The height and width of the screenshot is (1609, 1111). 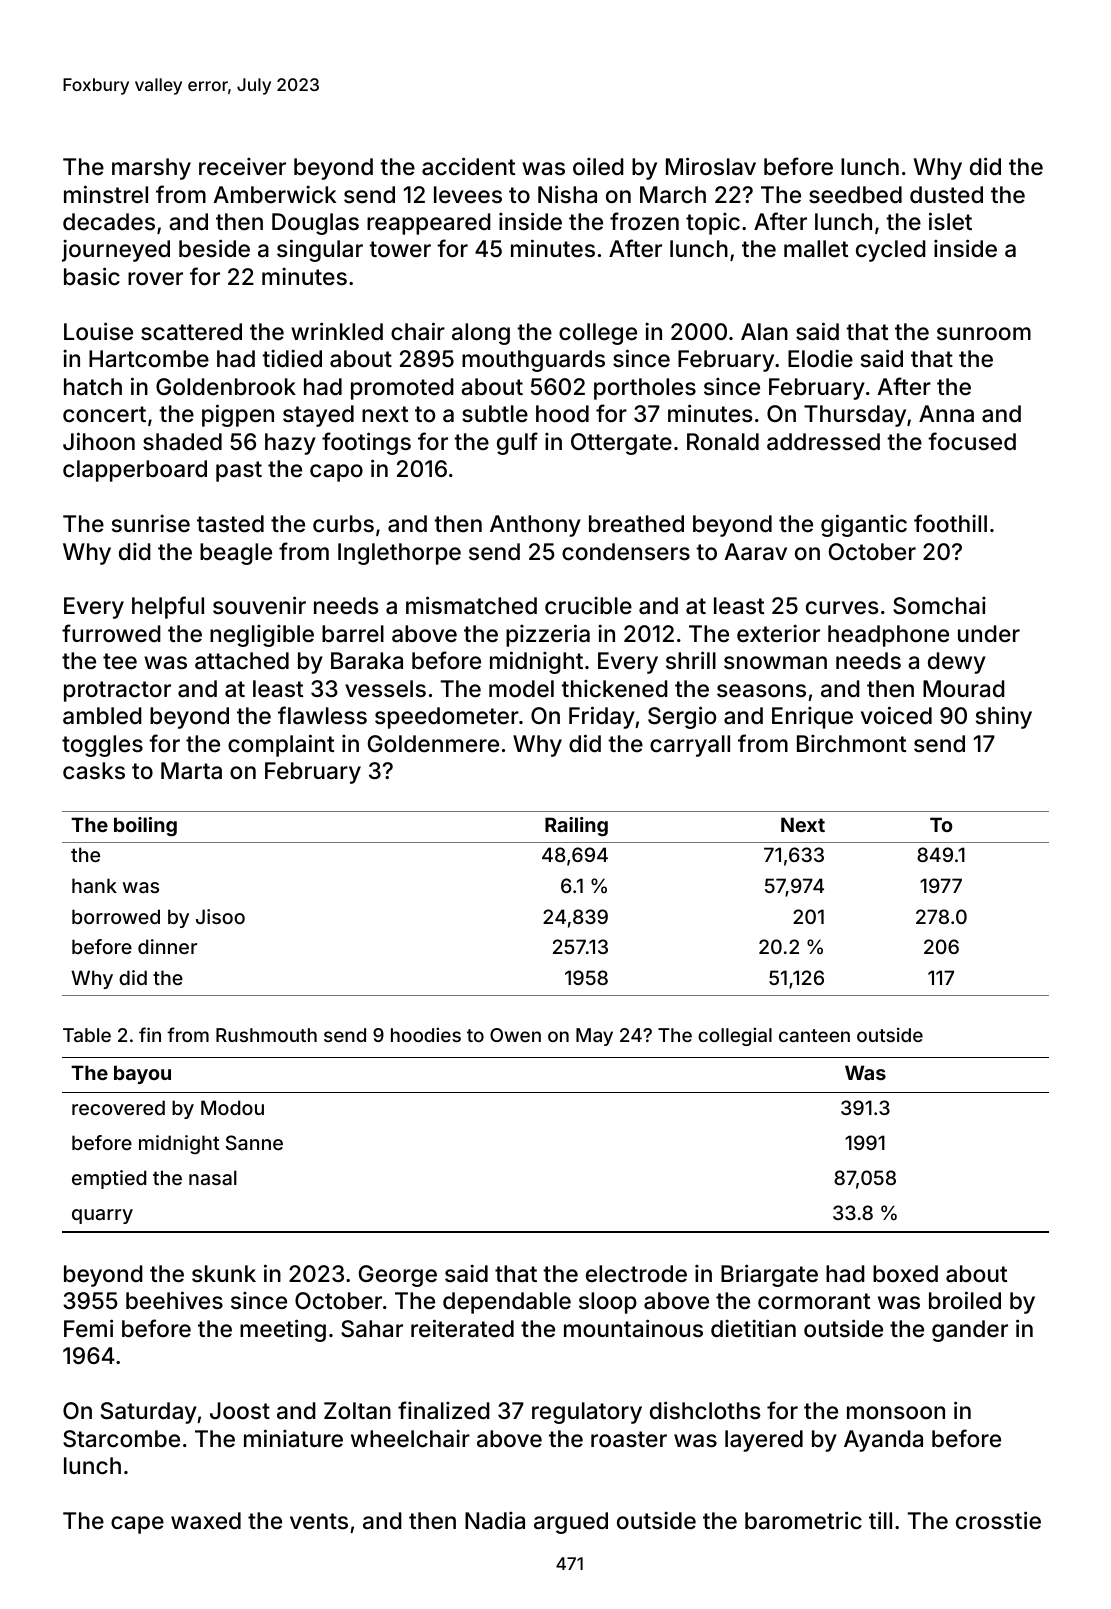 What do you see at coordinates (567, 194) in the screenshot?
I see `Nisha` at bounding box center [567, 194].
